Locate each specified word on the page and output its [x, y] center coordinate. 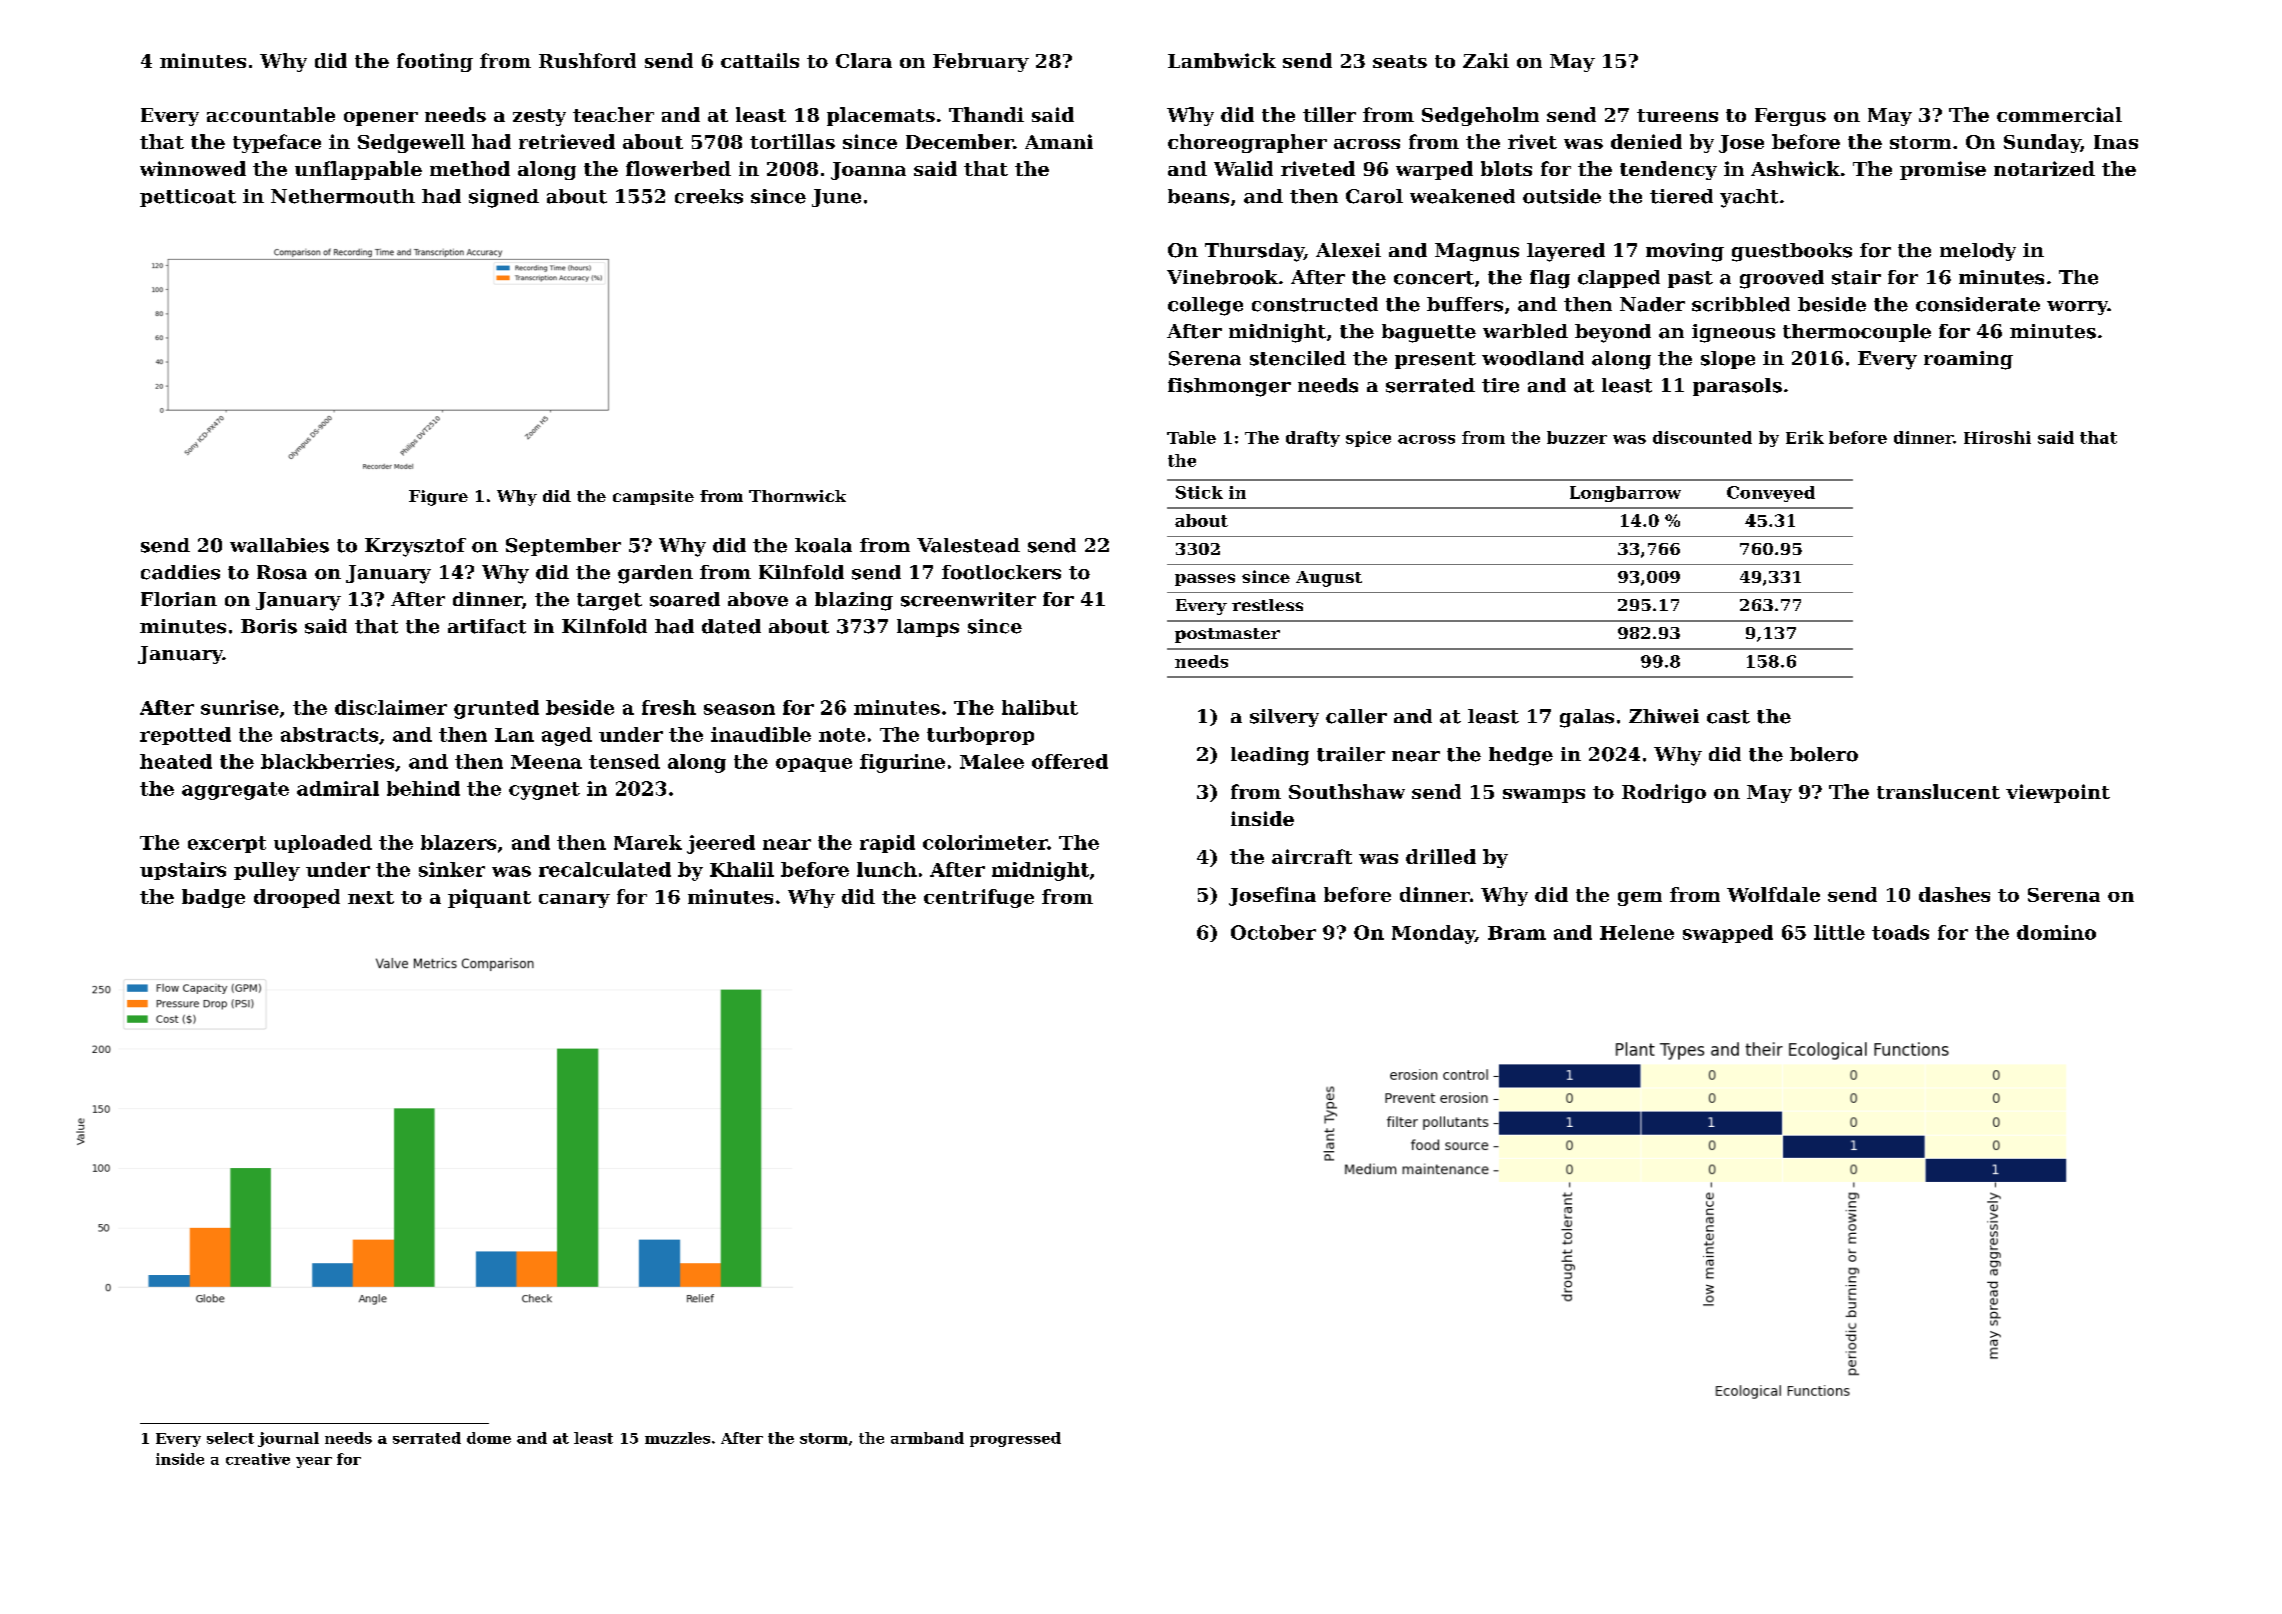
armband [927, 1438]
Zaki [1486, 60]
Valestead [968, 545]
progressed [1015, 1439]
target [609, 602]
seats [1400, 61]
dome [489, 1438]
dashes [1954, 894]
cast [1728, 717]
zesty [539, 117]
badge [213, 898]
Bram [1517, 933]
